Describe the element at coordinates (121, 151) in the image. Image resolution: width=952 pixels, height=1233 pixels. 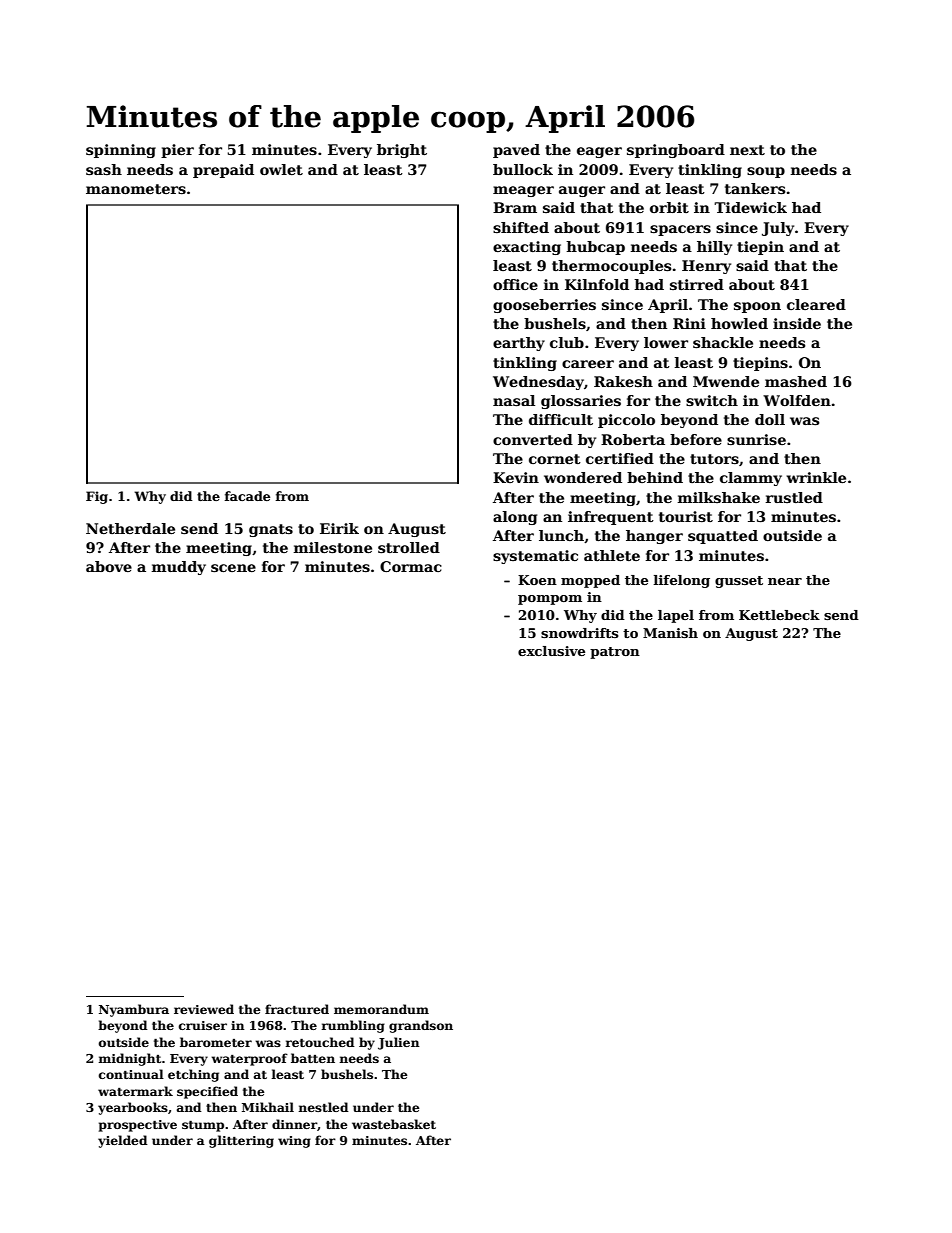
I see `spinning` at that location.
